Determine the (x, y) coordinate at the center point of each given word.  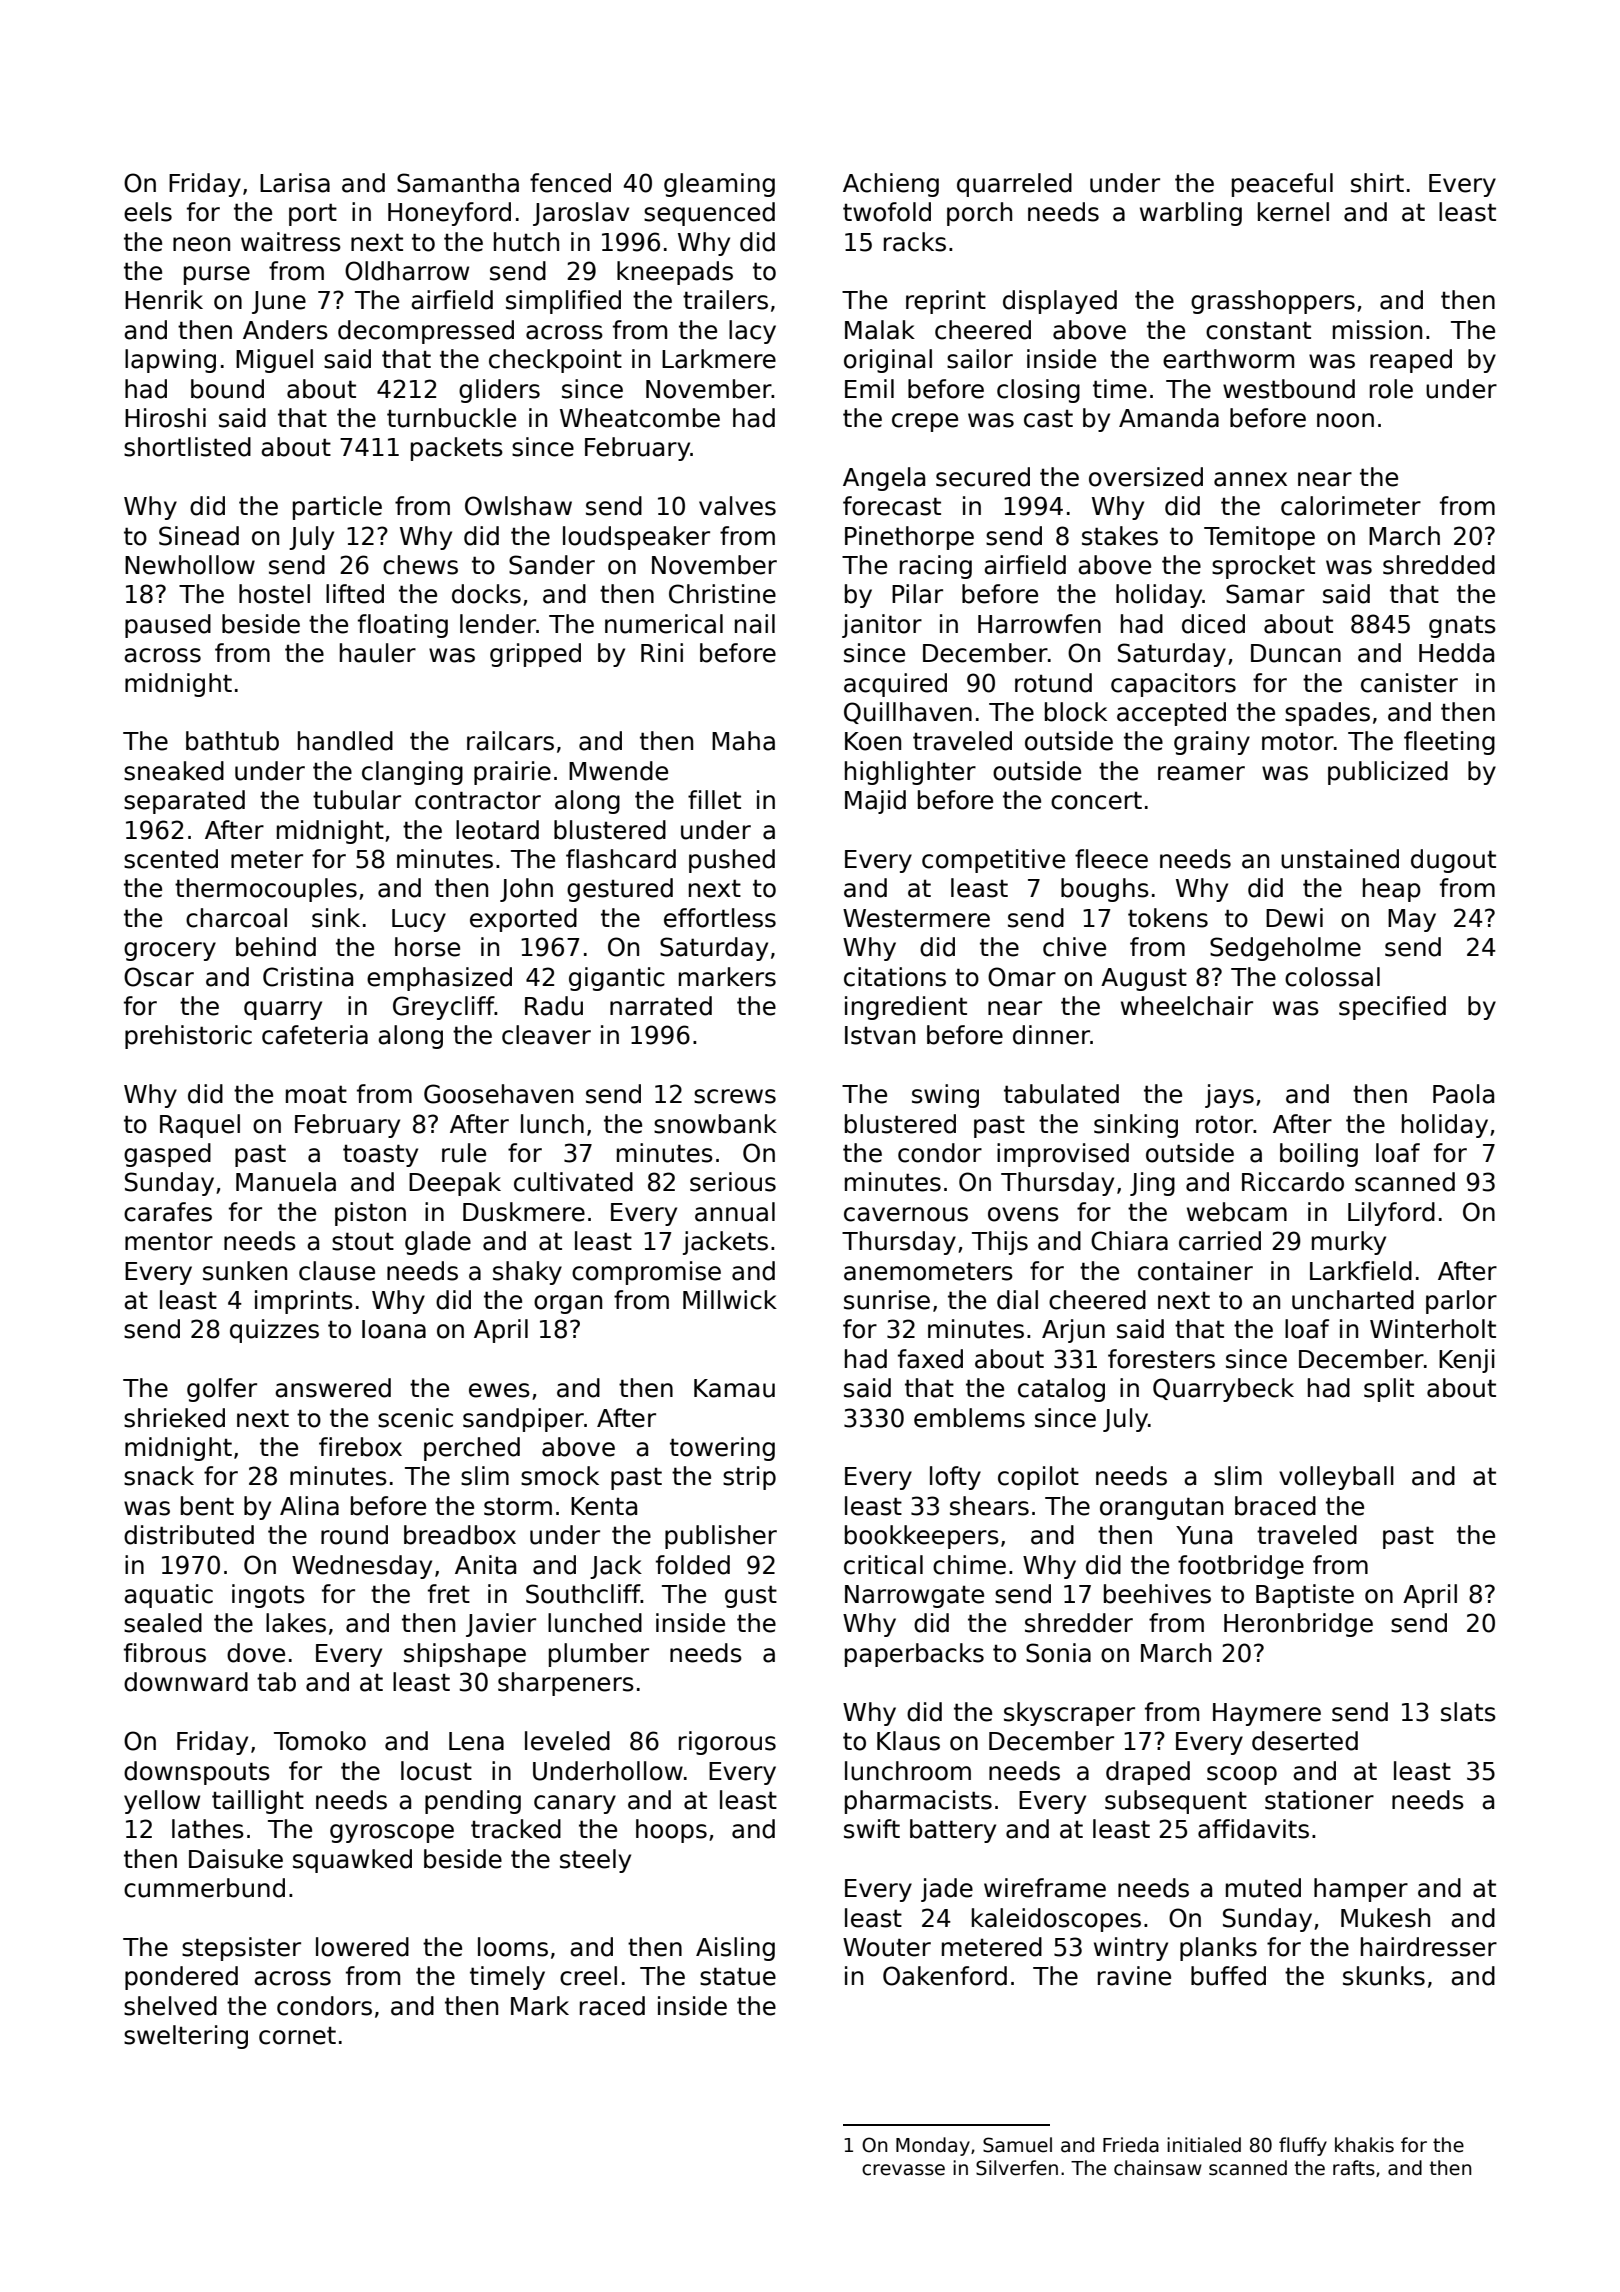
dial (1017, 1300)
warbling (1191, 214)
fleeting (1449, 743)
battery (953, 1831)
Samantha (458, 183)
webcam (1237, 1212)
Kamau (734, 1388)
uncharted (1353, 1300)
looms (513, 1947)
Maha (743, 741)
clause (337, 1271)
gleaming (719, 185)
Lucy (419, 920)
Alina (309, 1506)
